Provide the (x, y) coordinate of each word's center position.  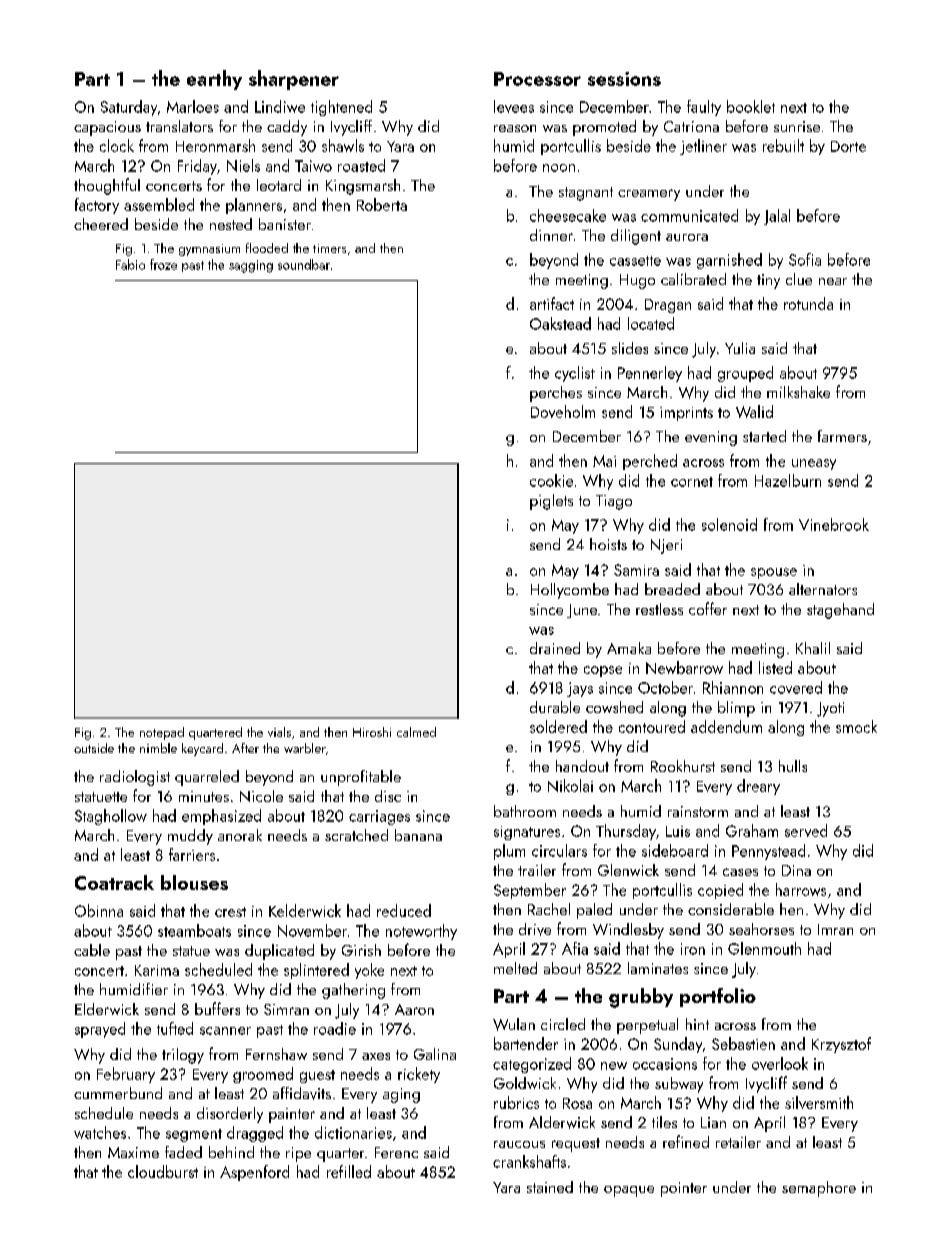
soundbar (304, 264)
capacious (107, 128)
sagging (251, 266)
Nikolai (570, 785)
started (764, 436)
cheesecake (568, 215)
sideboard (675, 850)
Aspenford (254, 1173)
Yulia (740, 348)
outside (94, 748)
